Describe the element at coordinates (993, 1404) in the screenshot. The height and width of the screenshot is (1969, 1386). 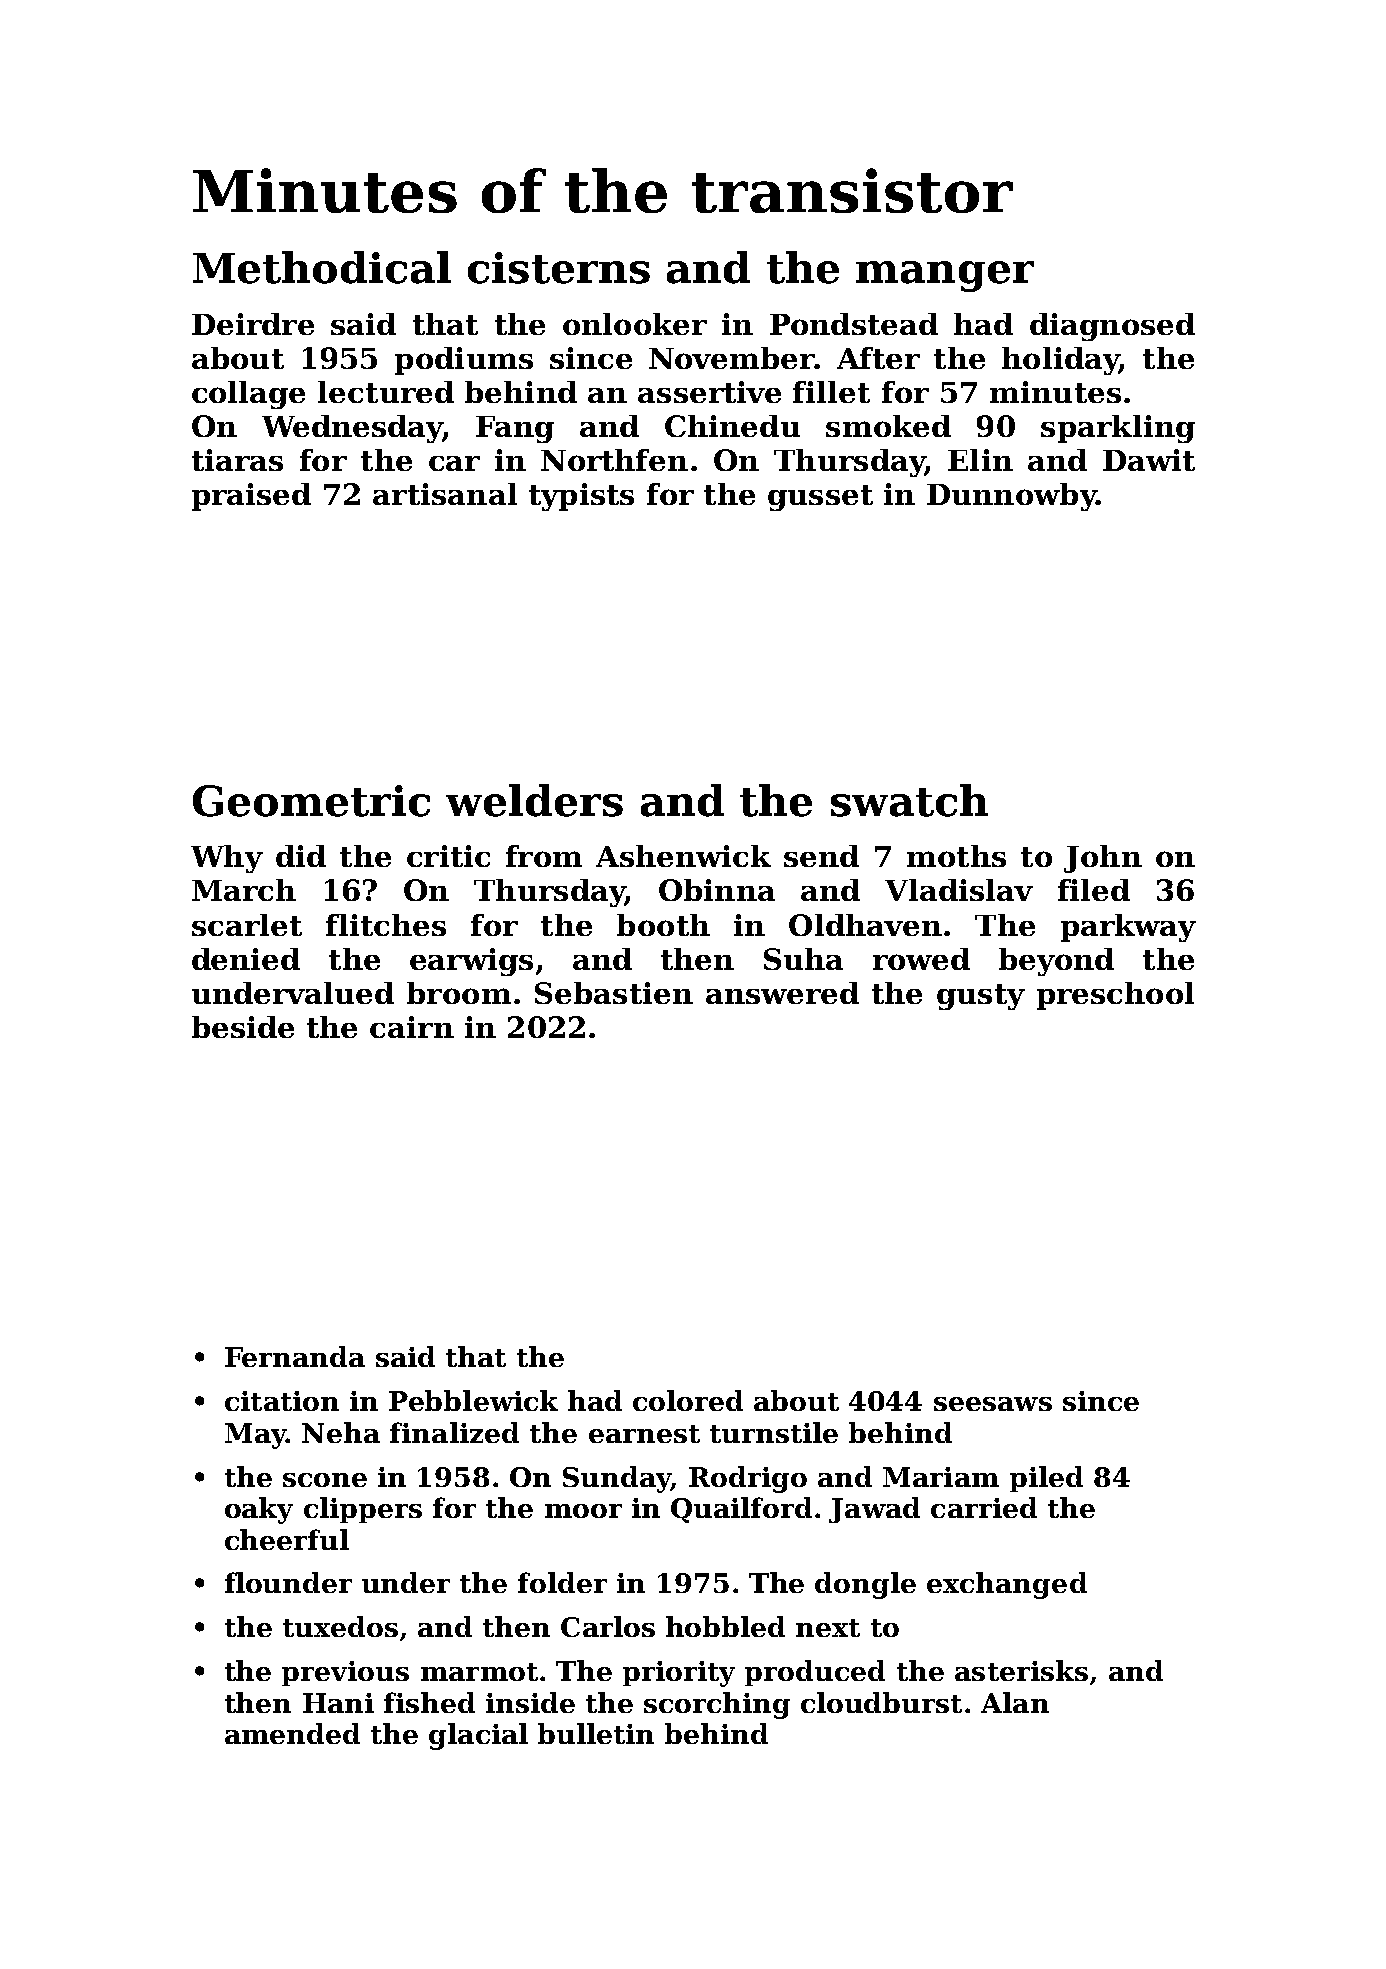
I see `seesaws` at that location.
